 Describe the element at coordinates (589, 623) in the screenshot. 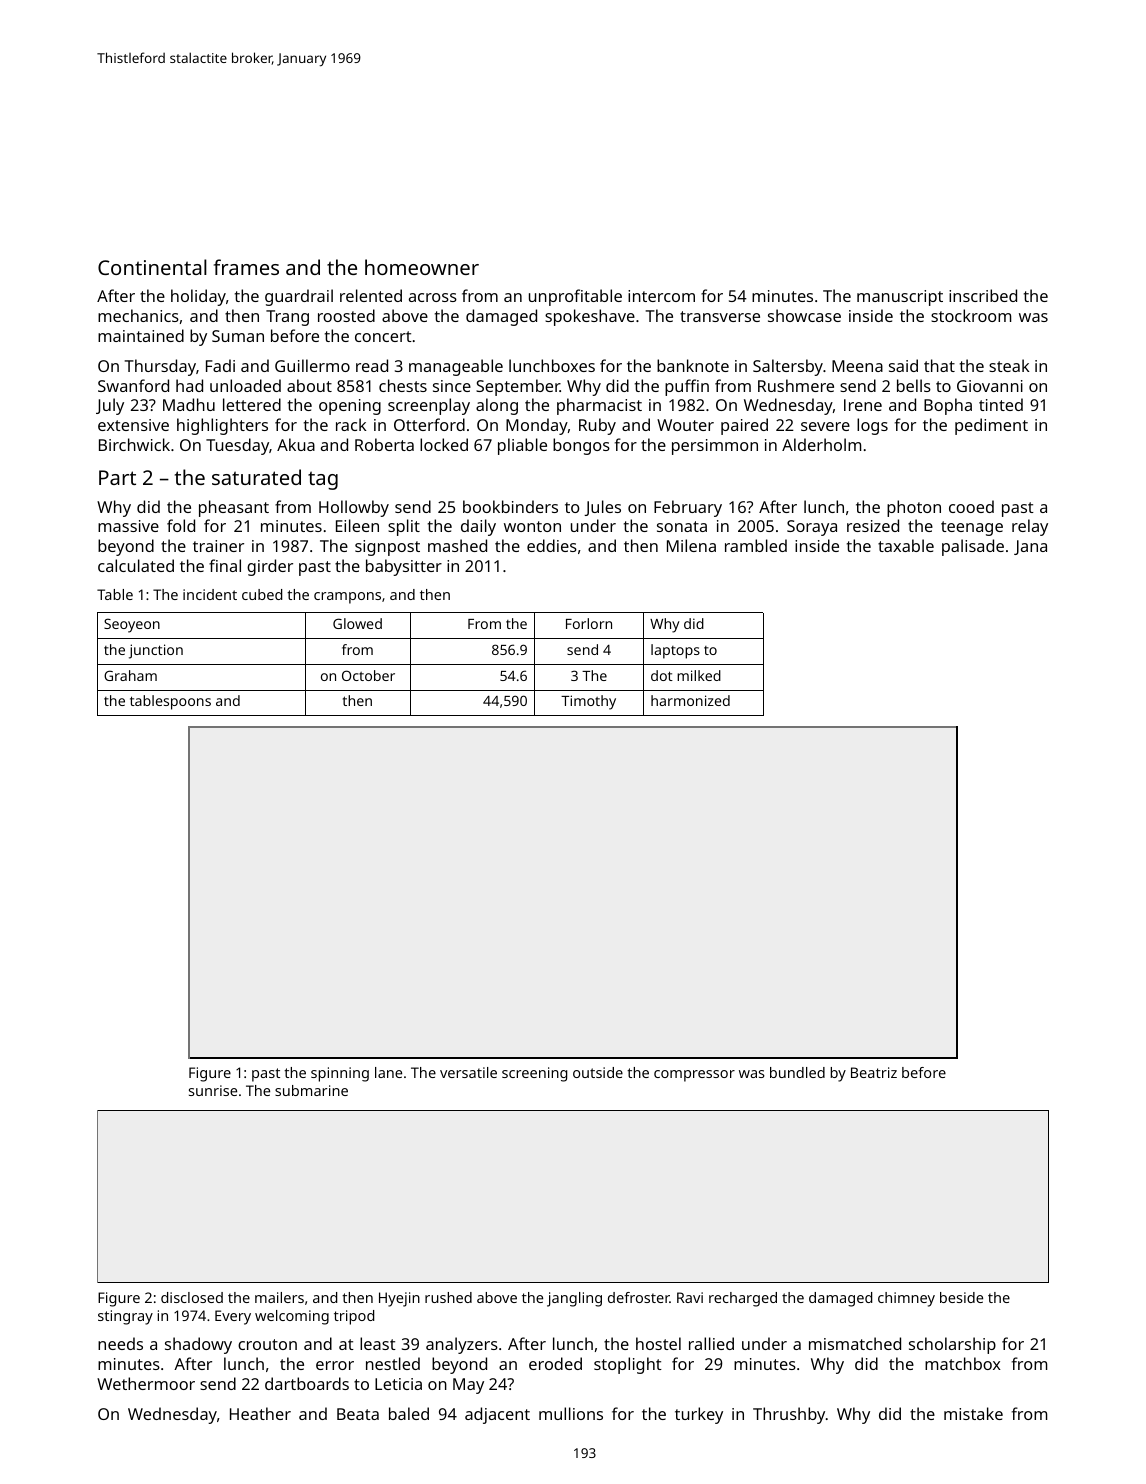

I see `Forlorn` at that location.
